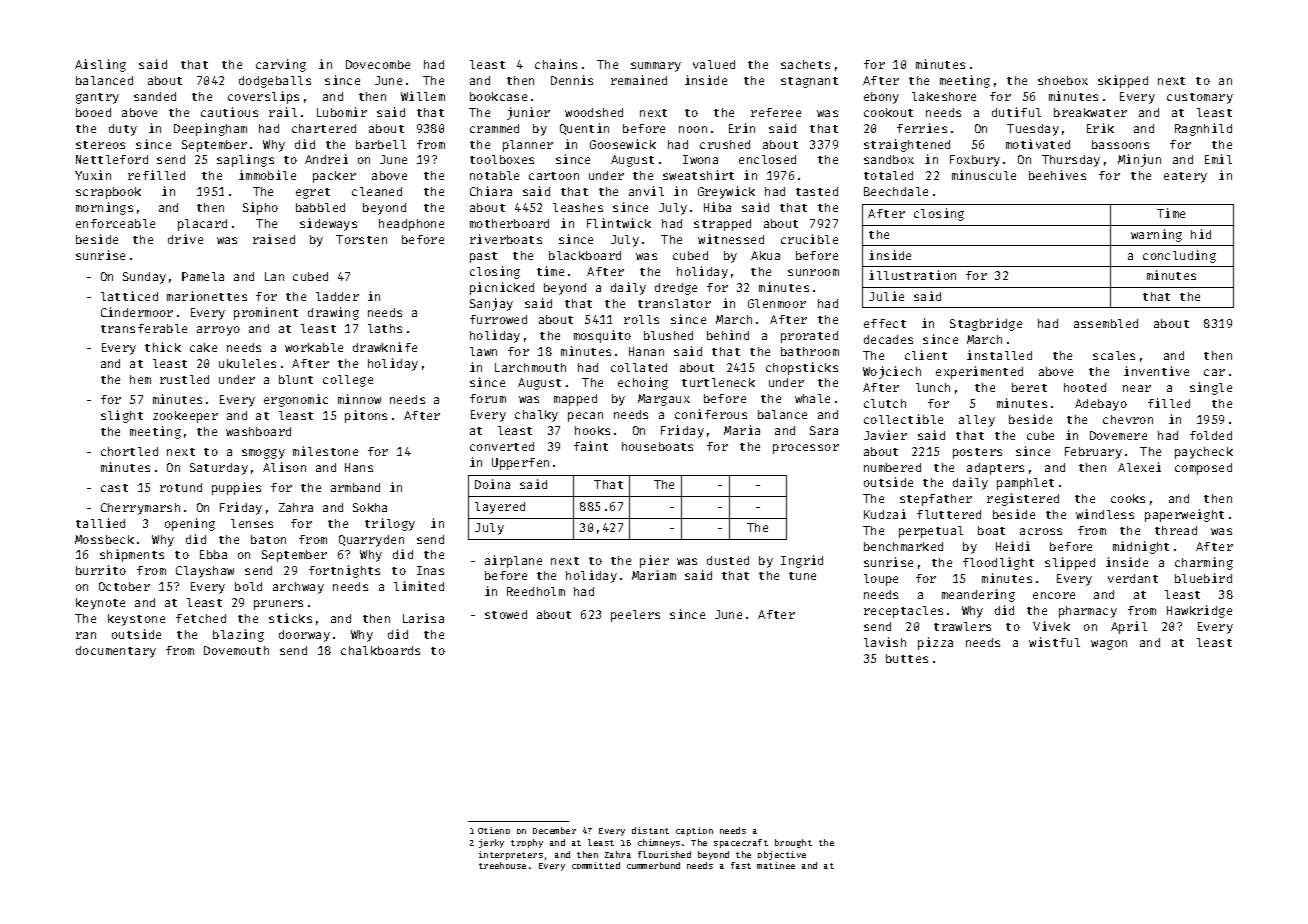  What do you see at coordinates (1038, 144) in the screenshot?
I see `motivated` at bounding box center [1038, 144].
